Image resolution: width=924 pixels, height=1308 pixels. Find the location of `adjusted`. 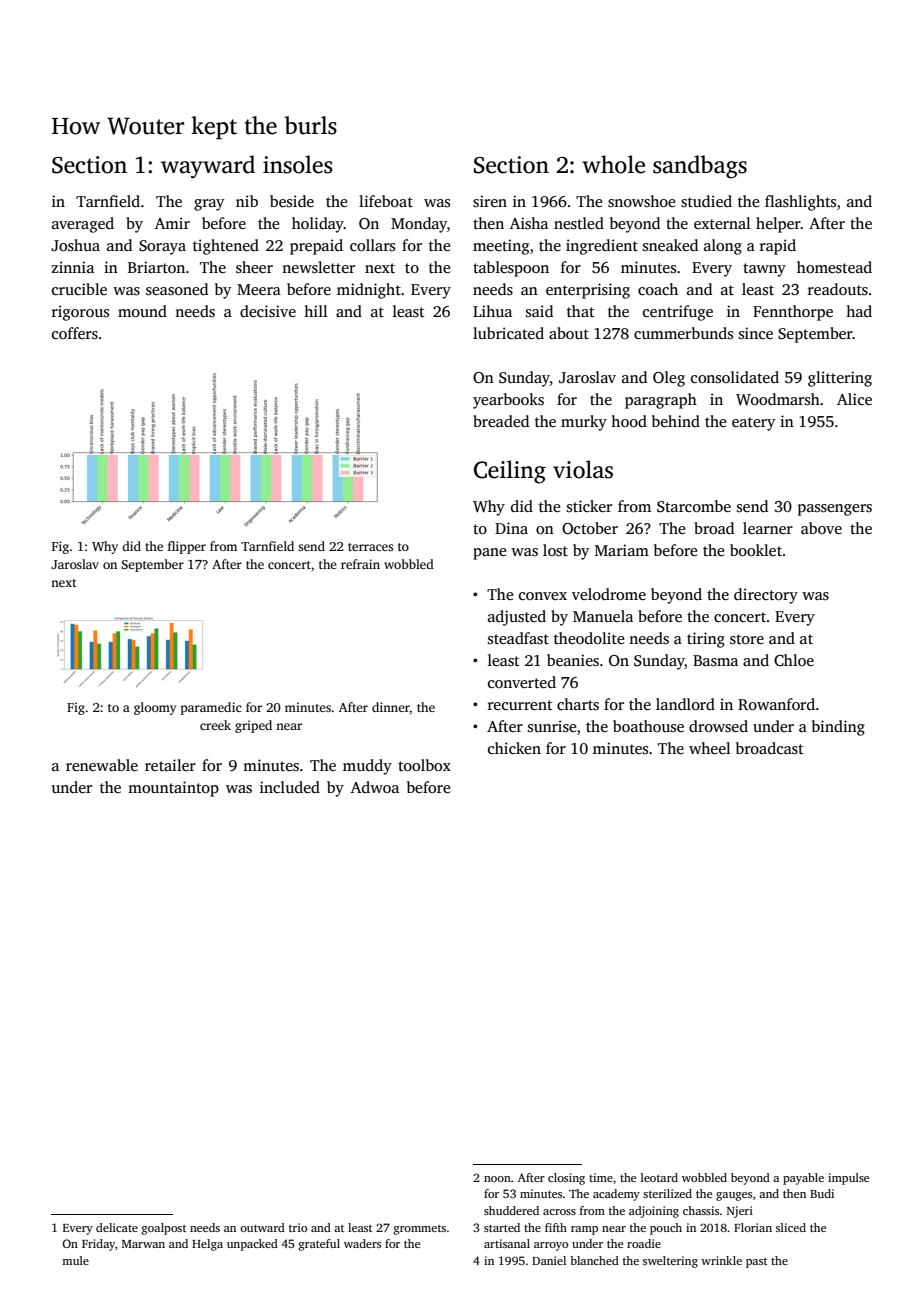

adjusted is located at coordinates (517, 618).
